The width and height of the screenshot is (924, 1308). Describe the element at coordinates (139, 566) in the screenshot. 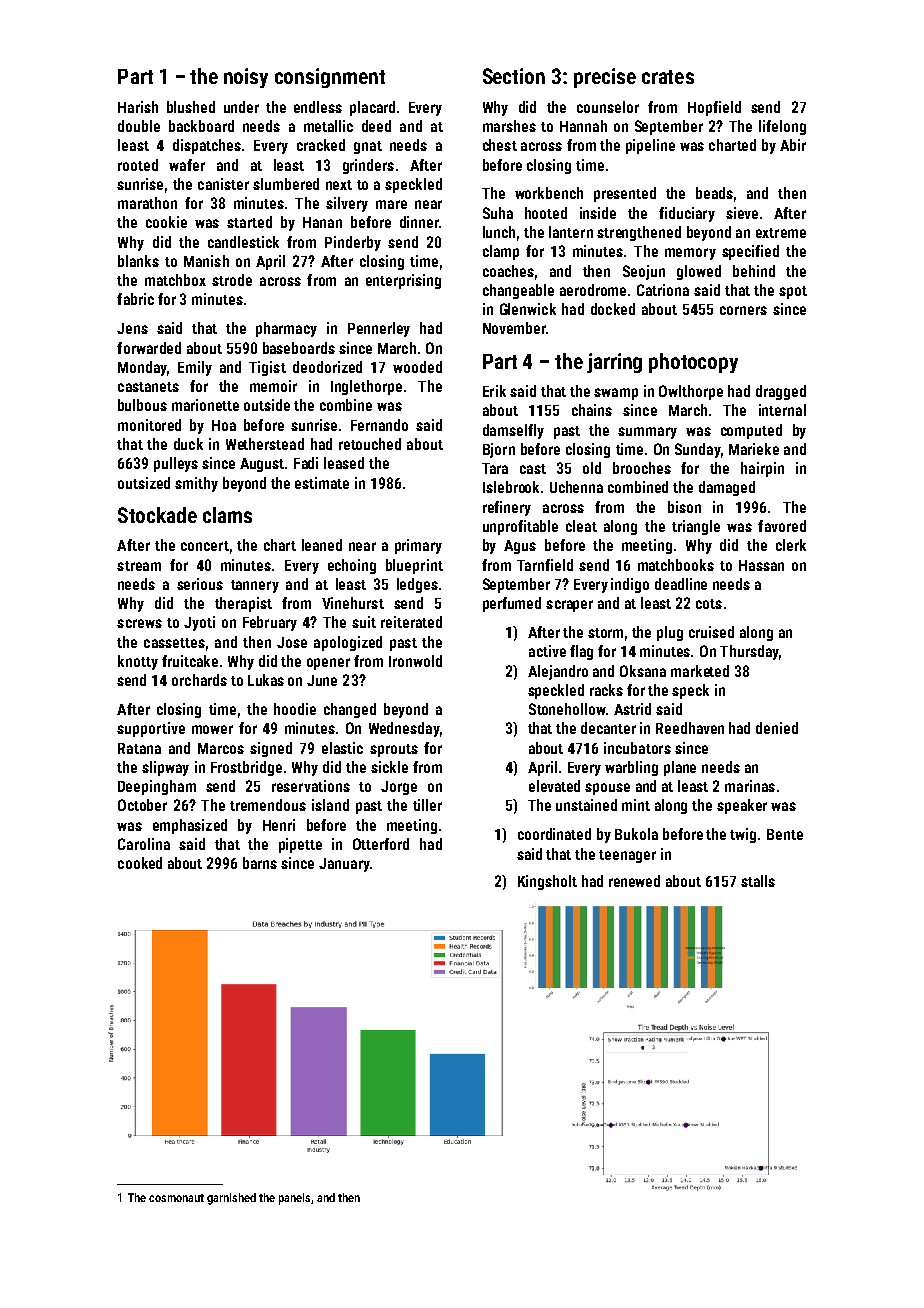

I see `stream` at that location.
